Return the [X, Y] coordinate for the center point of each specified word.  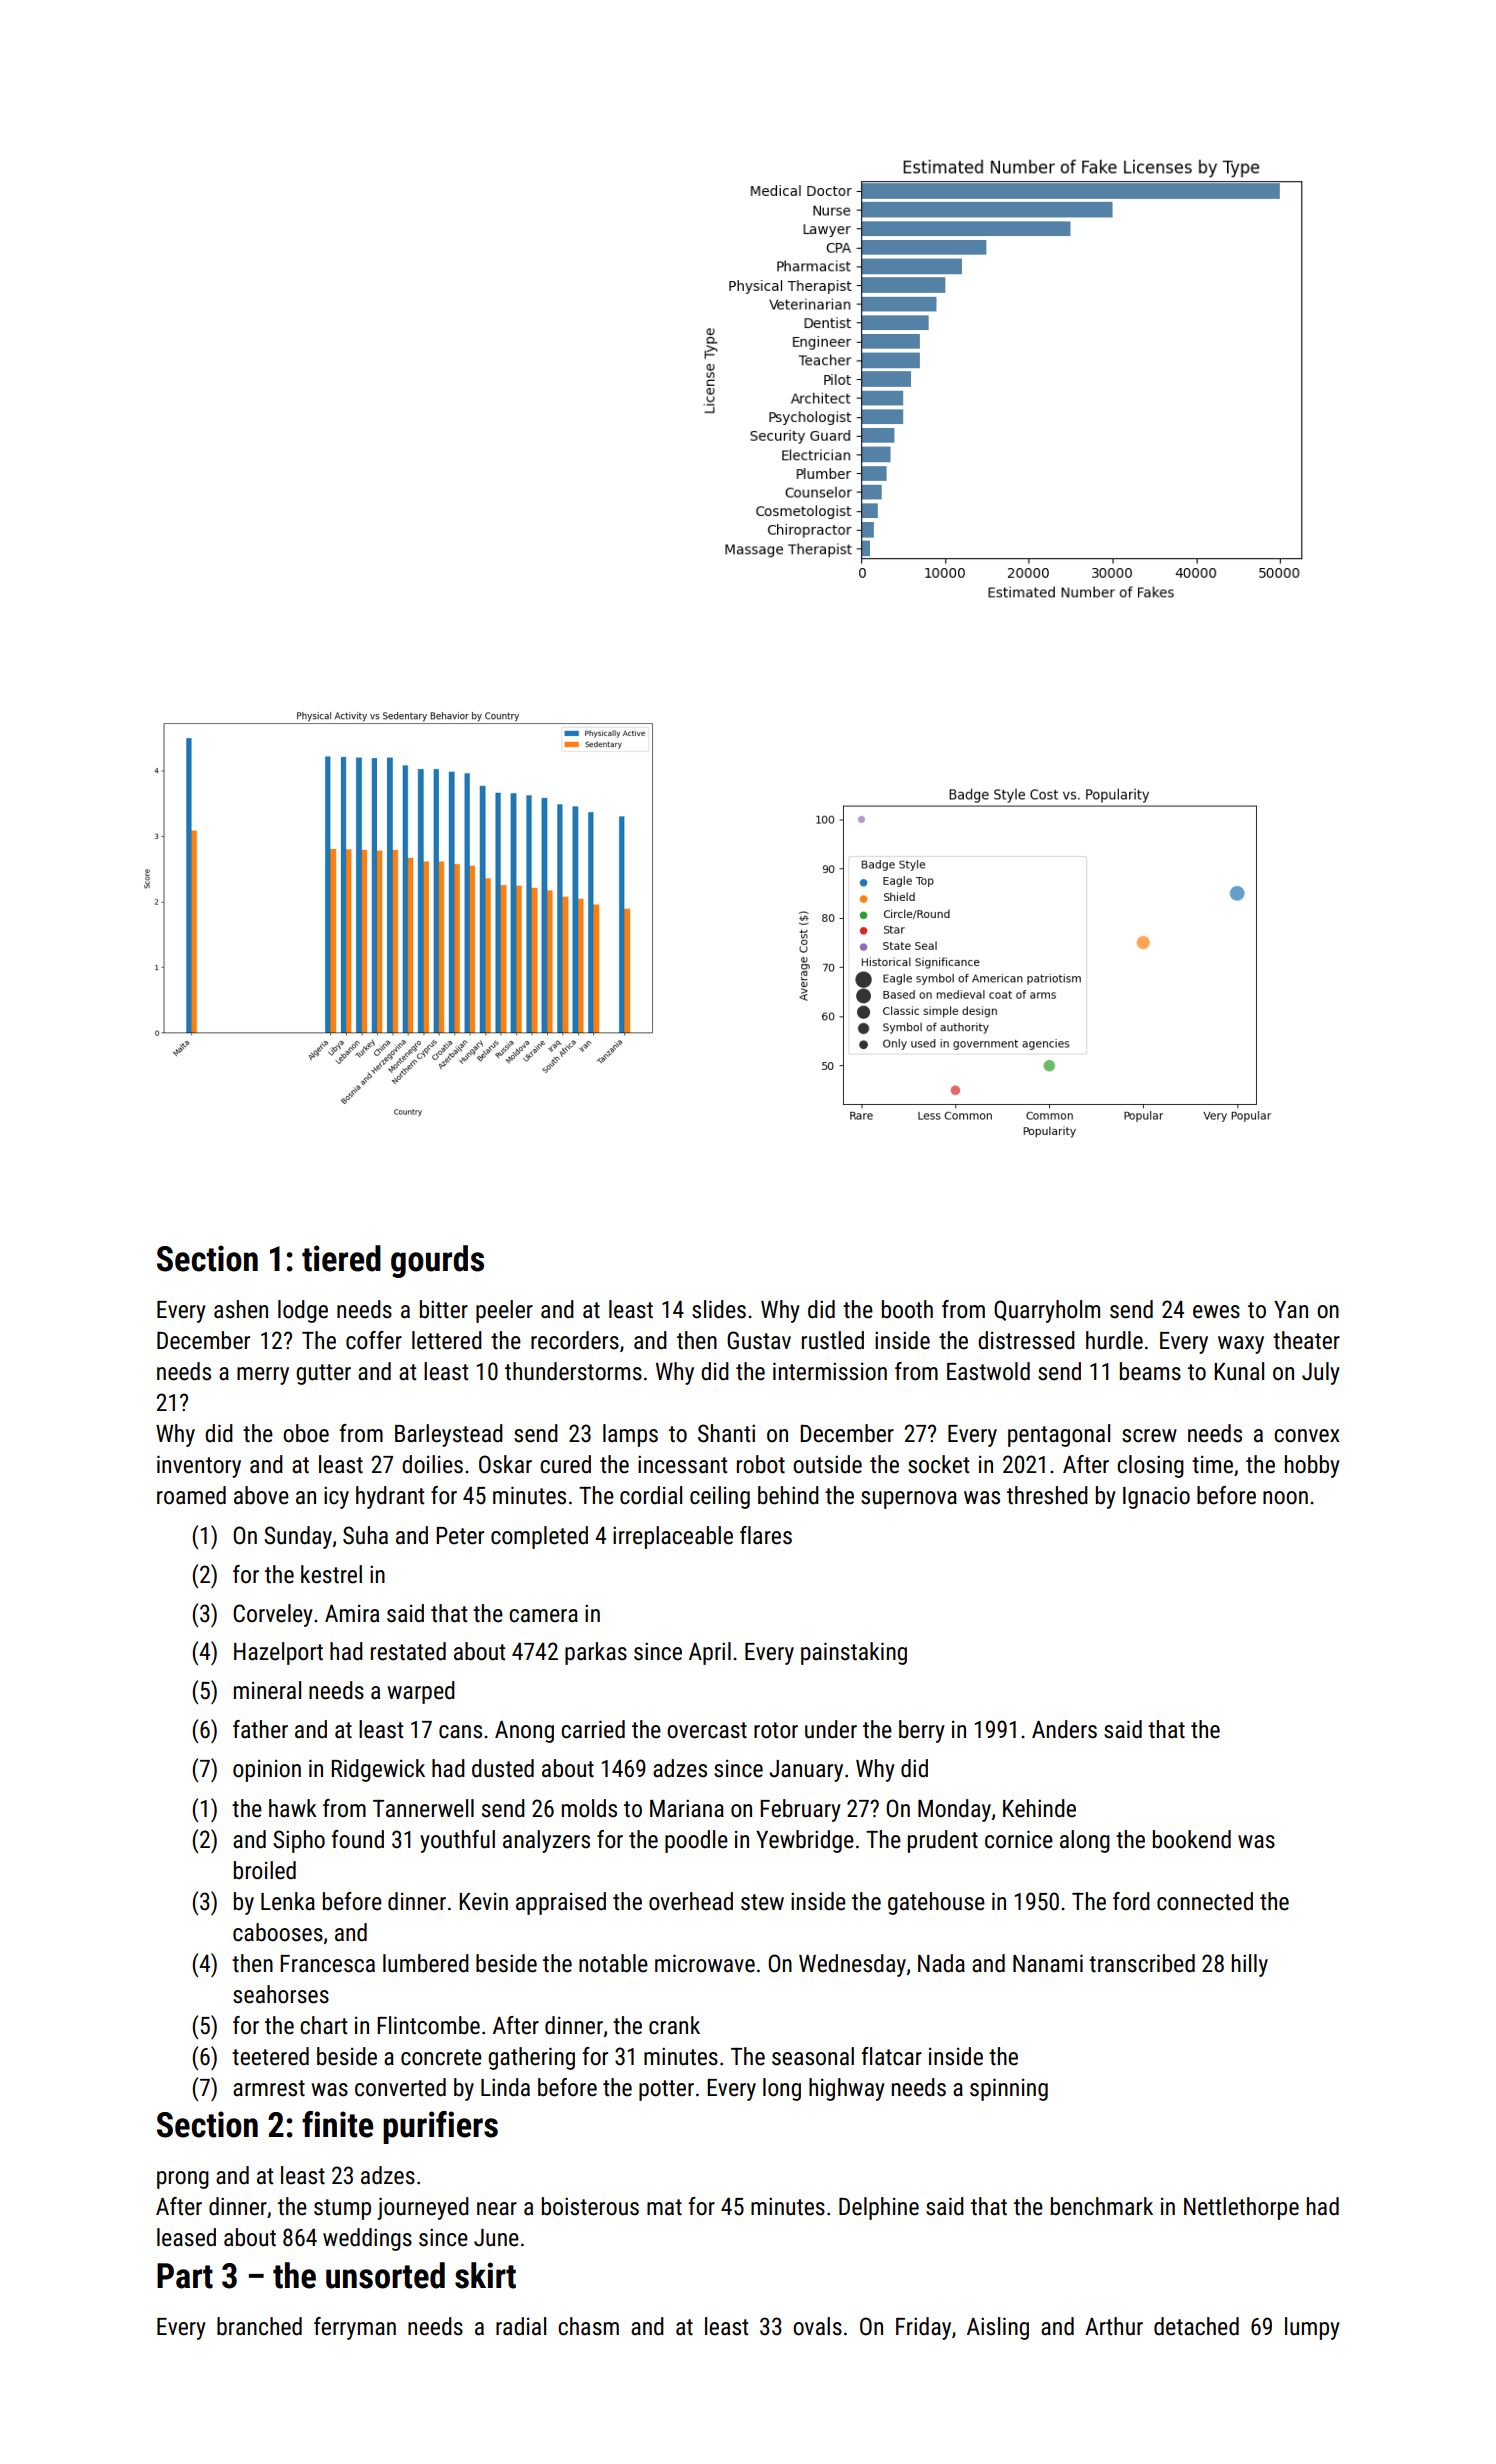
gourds [437, 1261]
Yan [1291, 1310]
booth [907, 1309]
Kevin [483, 1902]
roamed [191, 1495]
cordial [651, 1495]
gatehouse [936, 1903]
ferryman [355, 2328]
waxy [1241, 1345]
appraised [561, 1903]
